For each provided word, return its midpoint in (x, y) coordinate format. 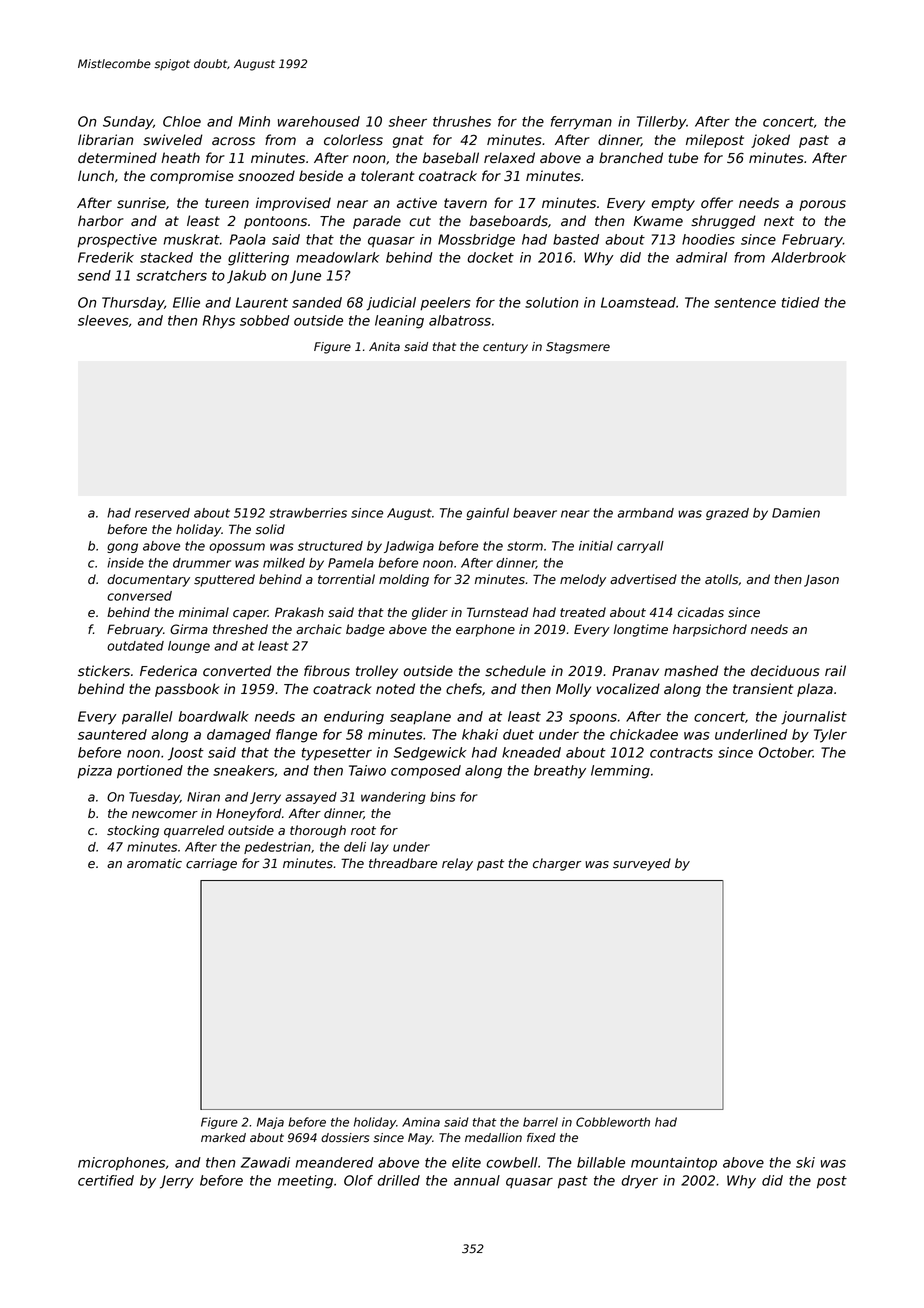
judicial (391, 304)
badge (365, 630)
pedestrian (277, 848)
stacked (166, 257)
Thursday (133, 304)
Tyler (830, 736)
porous (822, 205)
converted (237, 671)
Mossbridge (476, 241)
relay (457, 864)
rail (835, 670)
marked (223, 1138)
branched (631, 158)
